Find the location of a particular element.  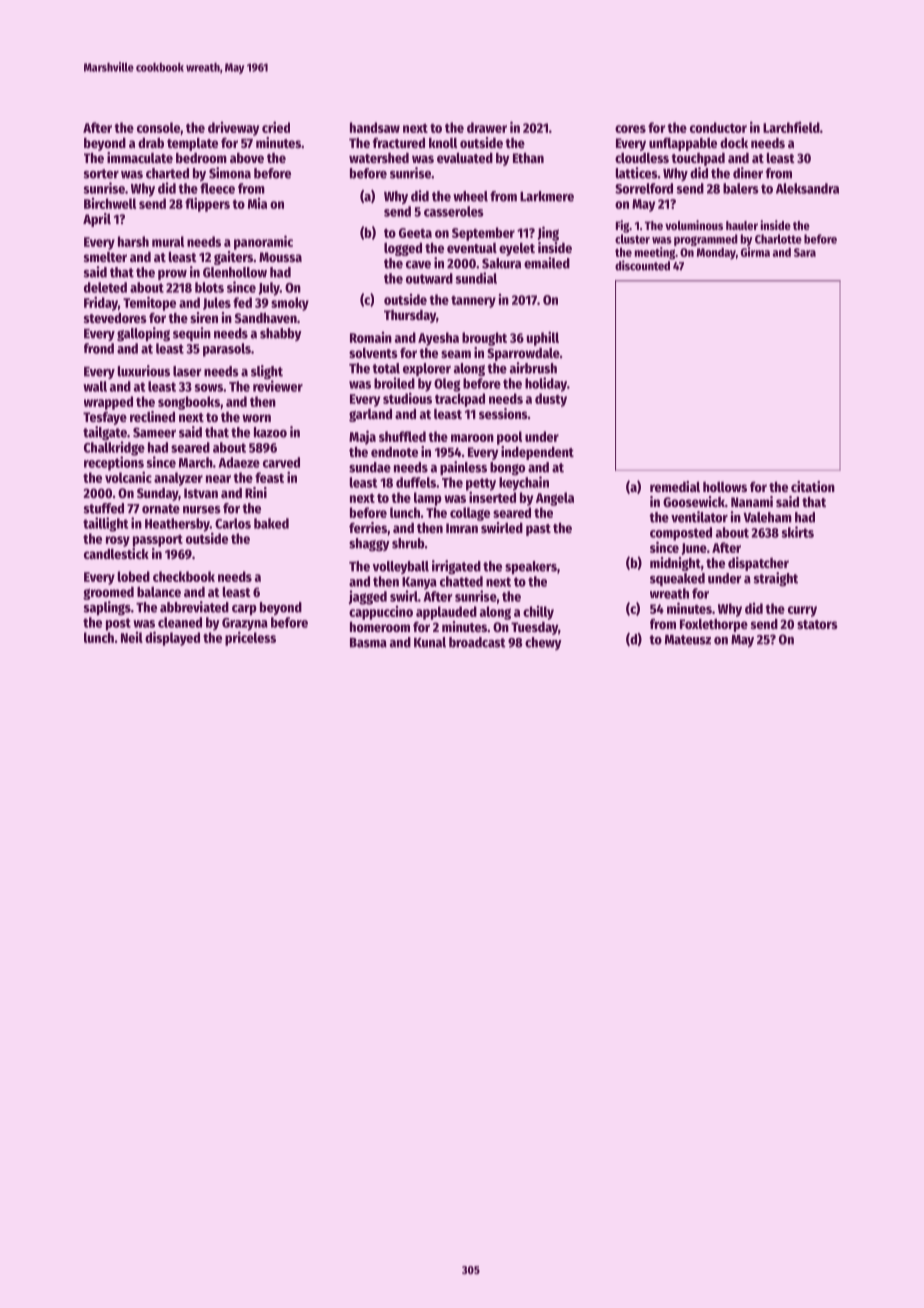

Temitope is located at coordinates (149, 303).
